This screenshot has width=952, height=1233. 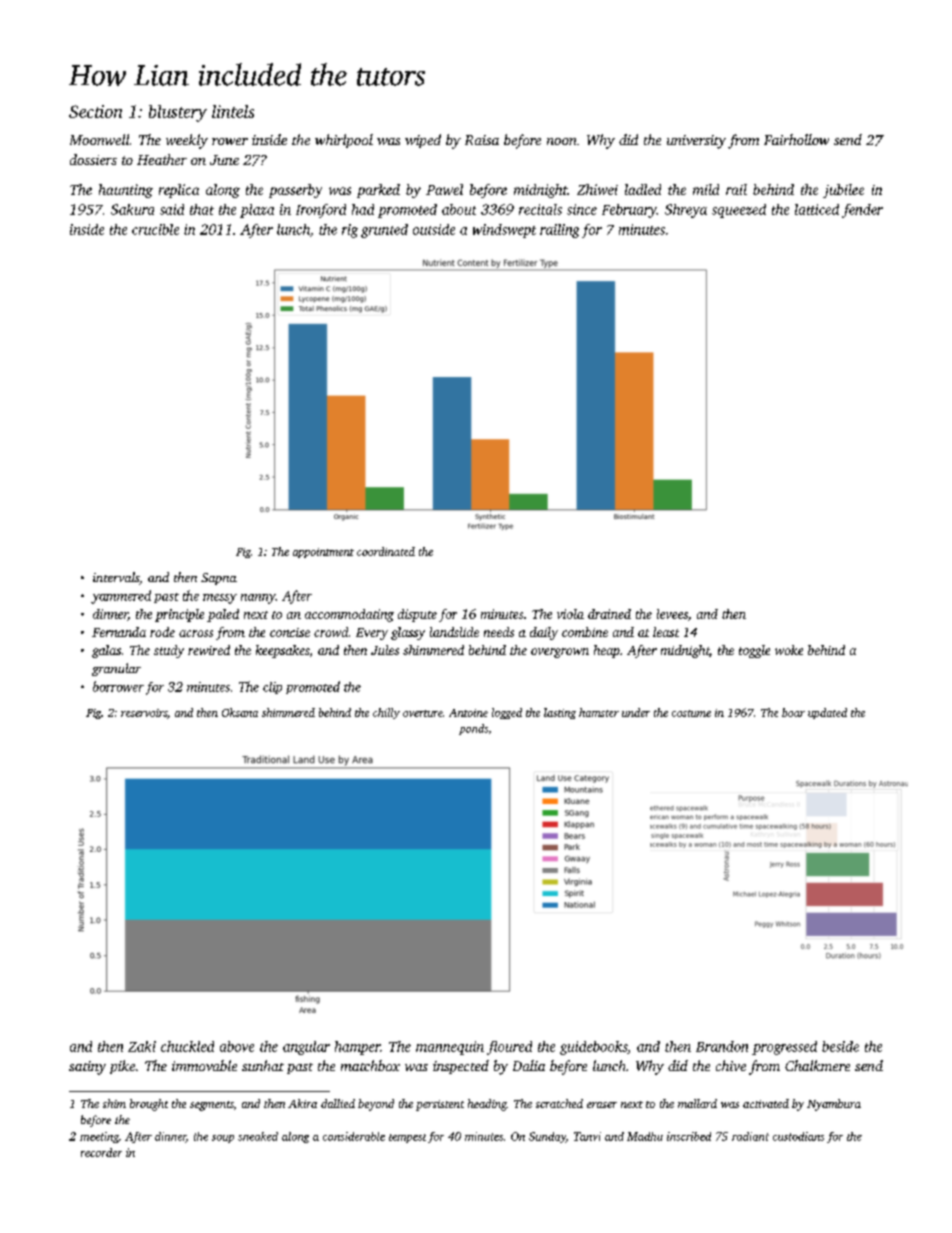 I want to click on costume, so click(x=691, y=713).
